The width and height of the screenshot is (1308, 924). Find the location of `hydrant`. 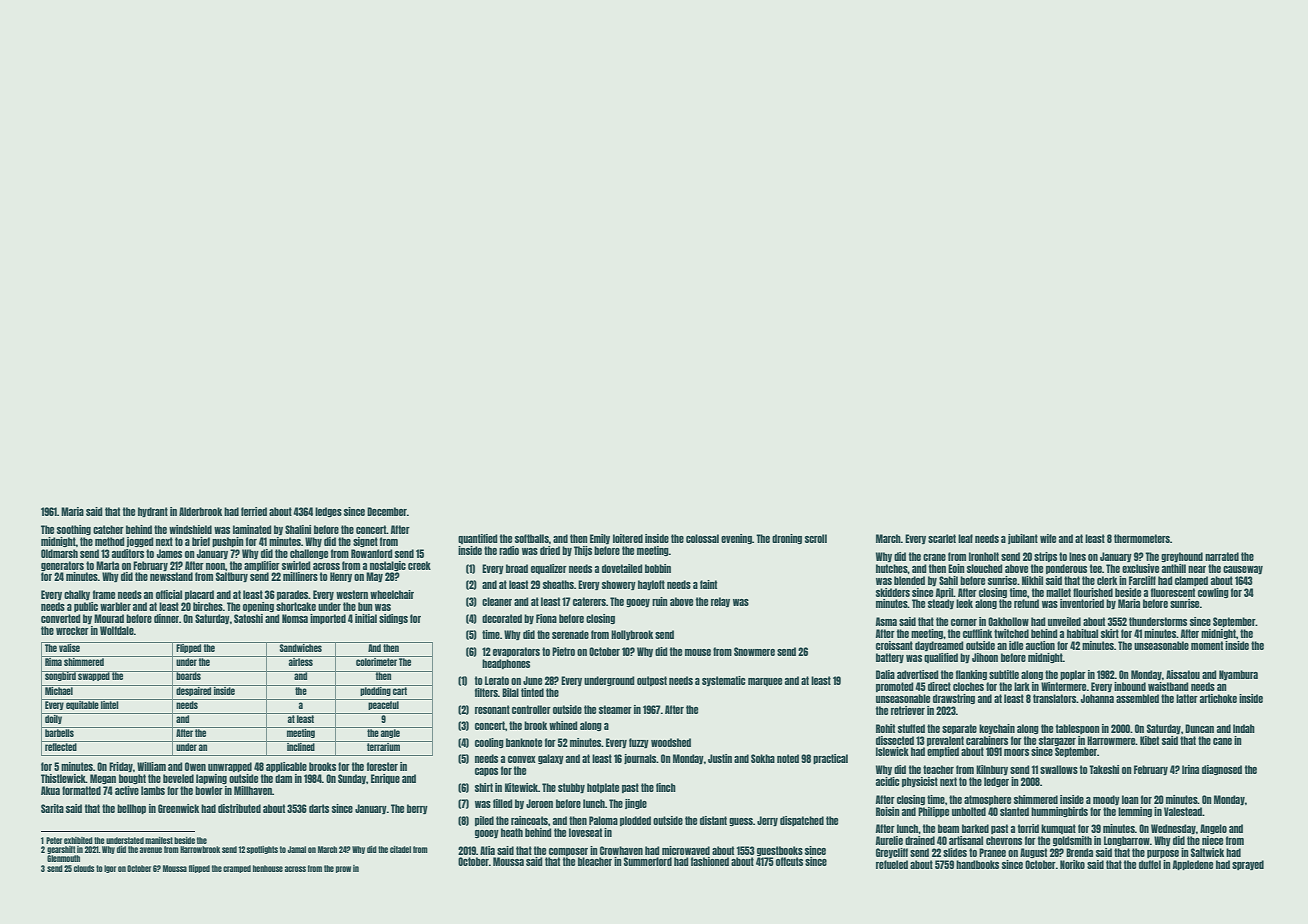

hydrant is located at coordinates (153, 512).
